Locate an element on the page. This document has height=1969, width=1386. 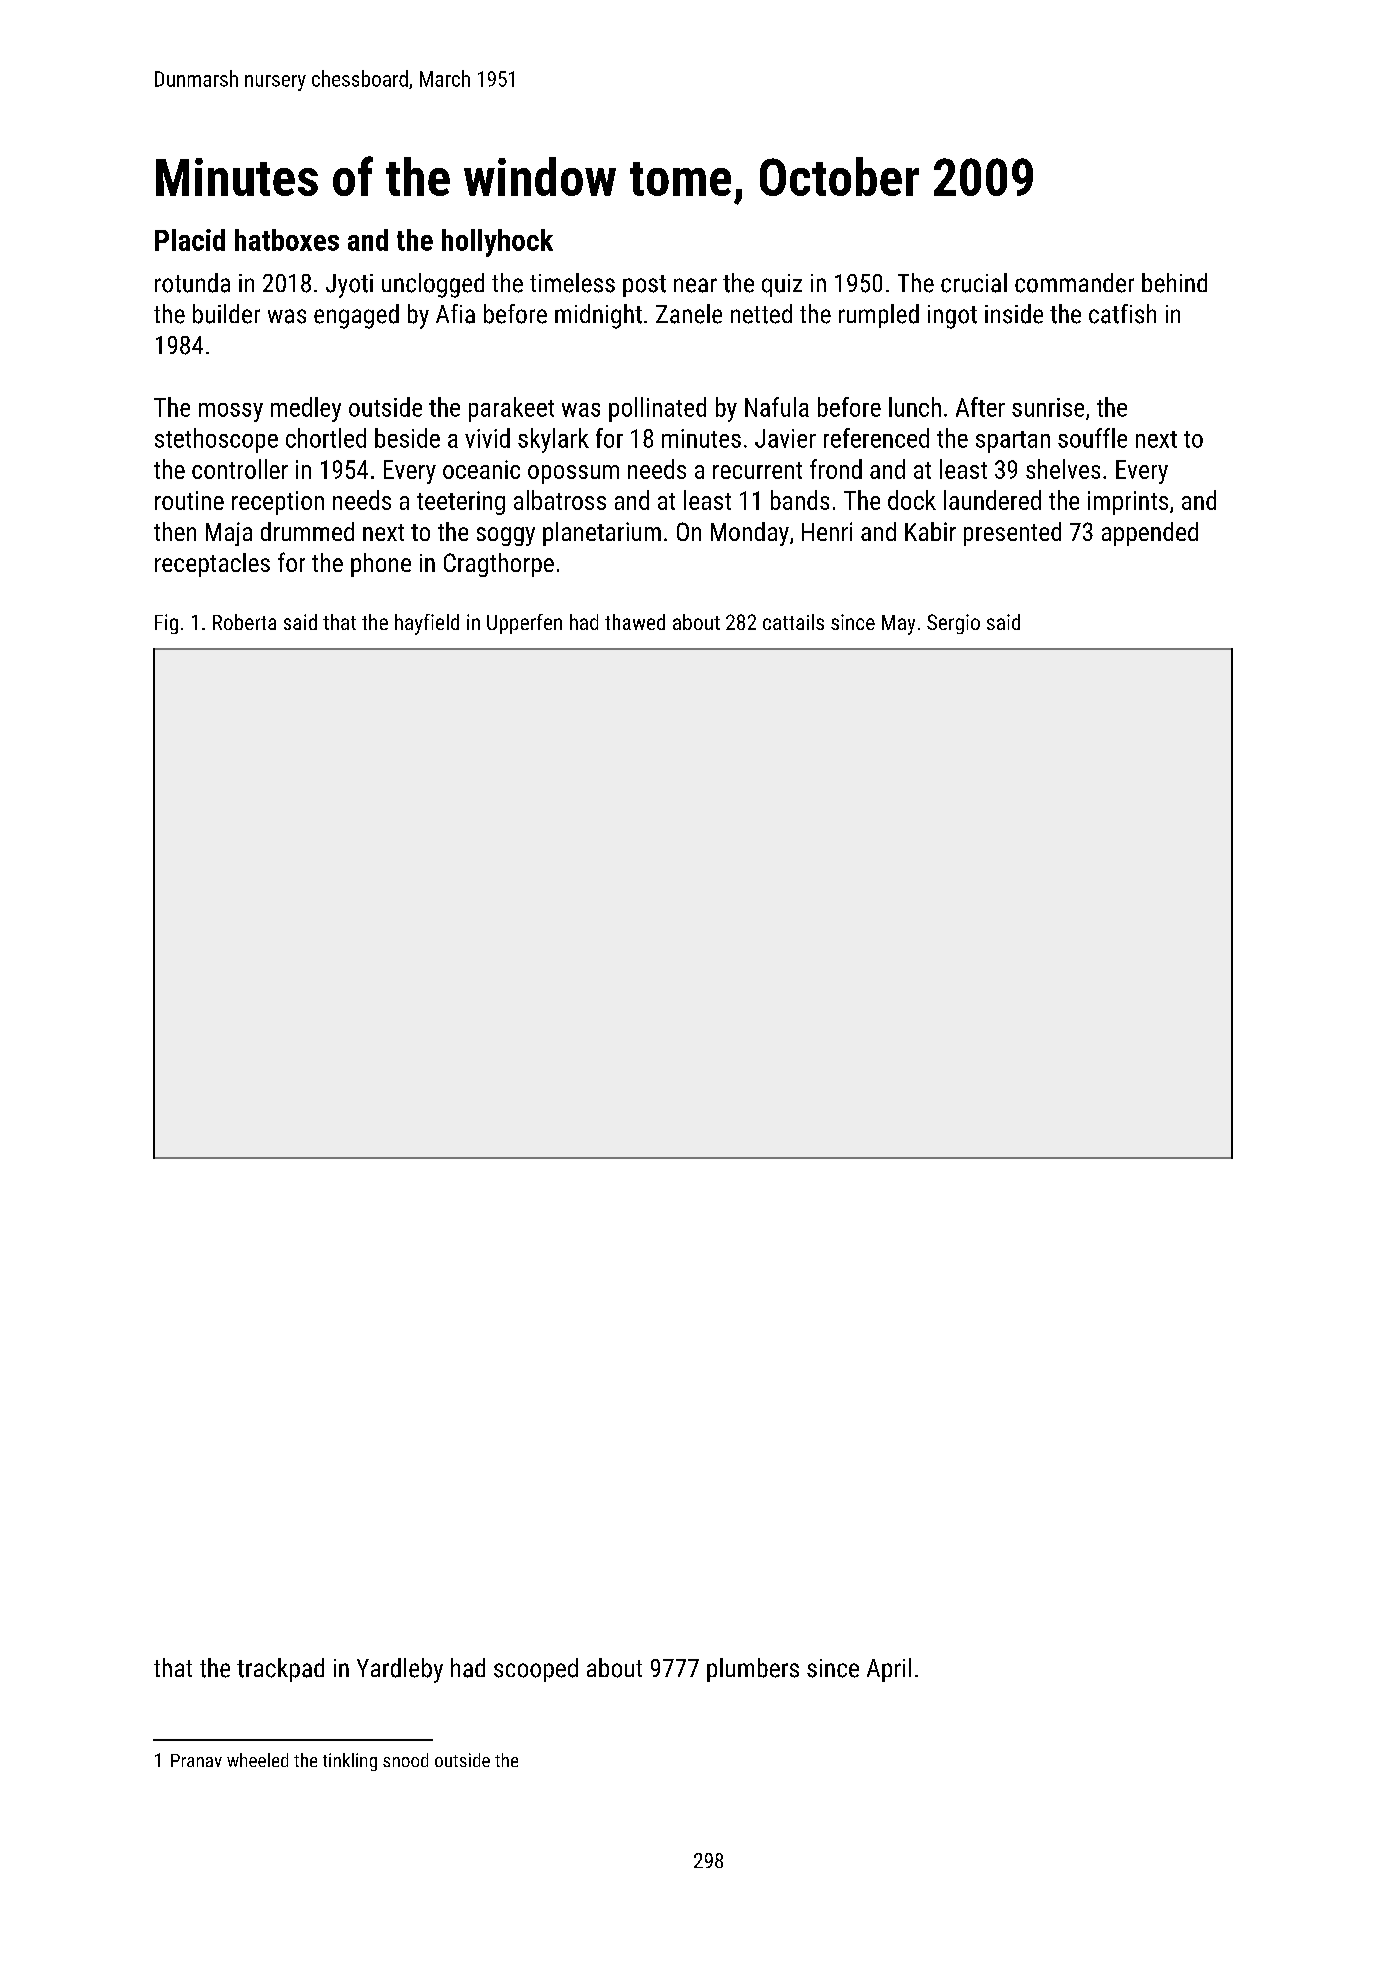
timeless is located at coordinates (572, 283).
